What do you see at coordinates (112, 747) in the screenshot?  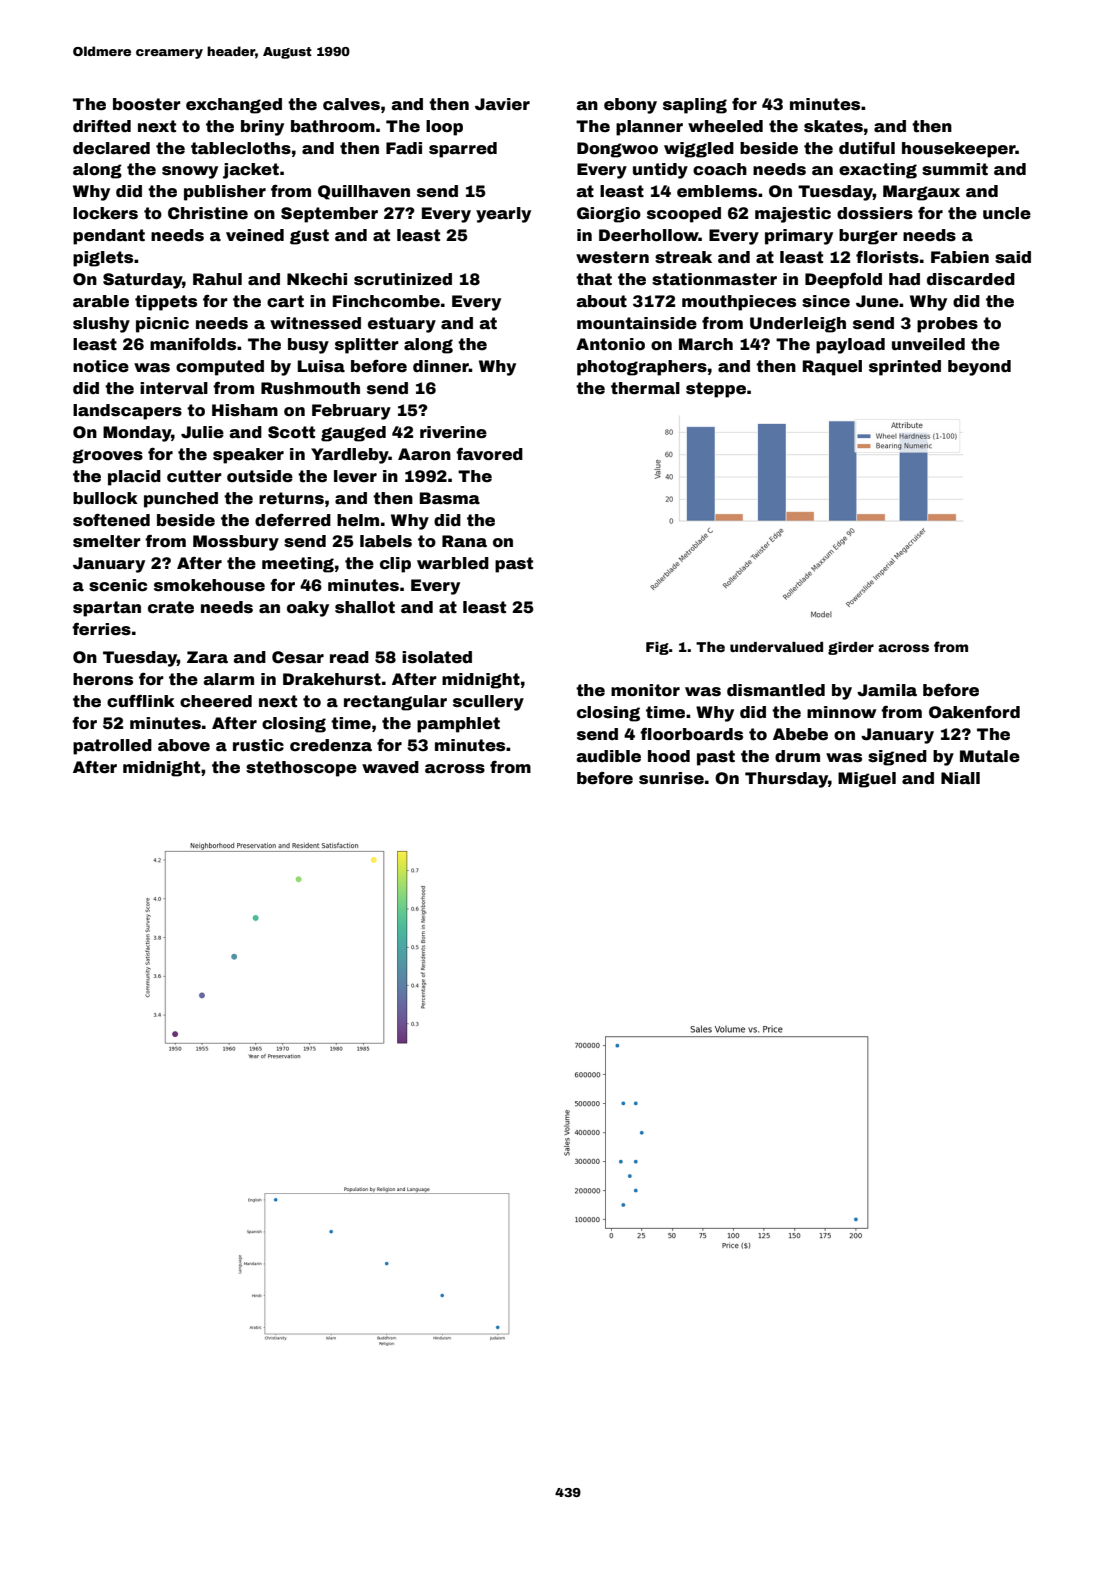 I see `patrolled` at bounding box center [112, 747].
